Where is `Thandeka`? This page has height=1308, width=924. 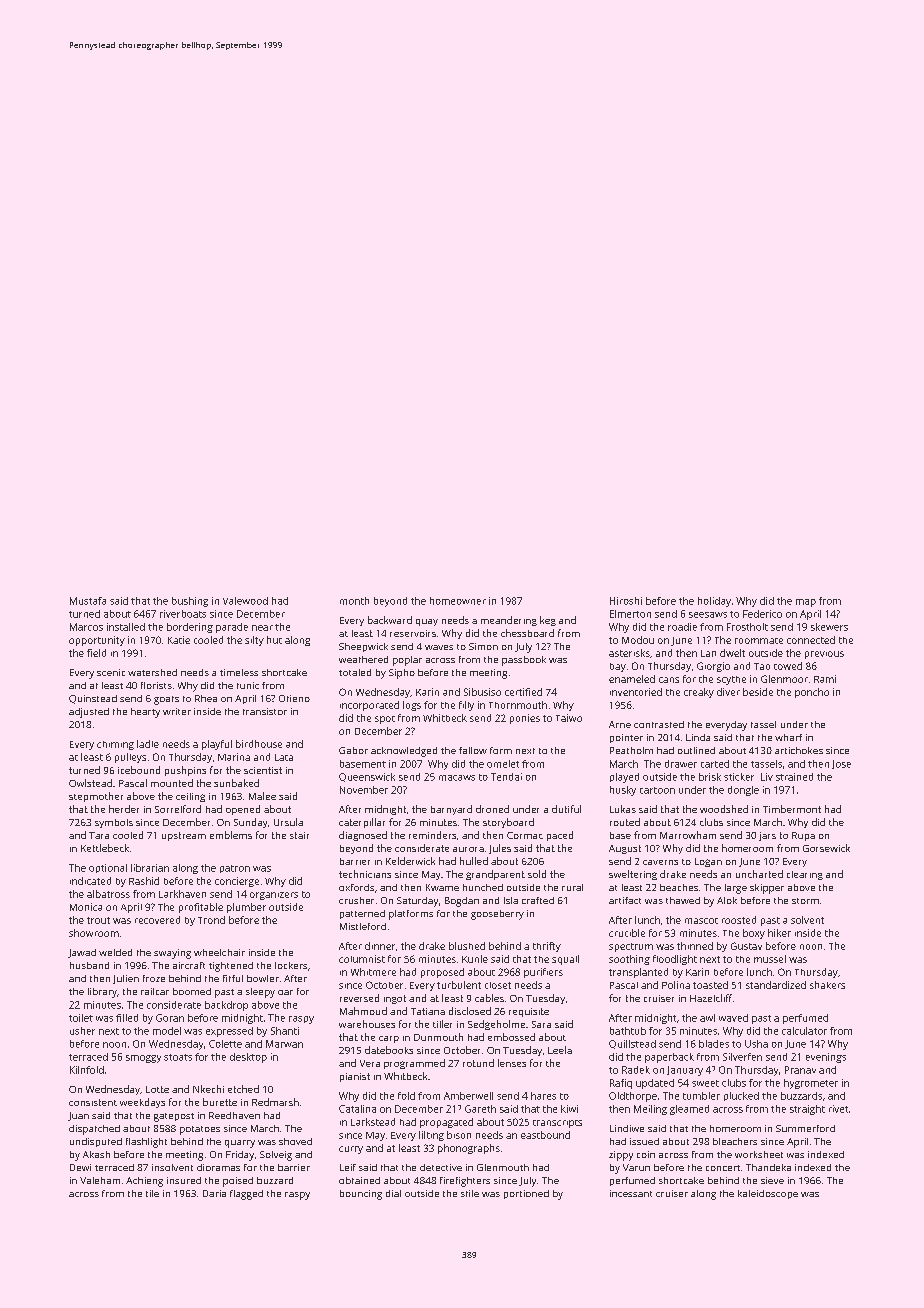
Thandeka is located at coordinates (768, 1167).
